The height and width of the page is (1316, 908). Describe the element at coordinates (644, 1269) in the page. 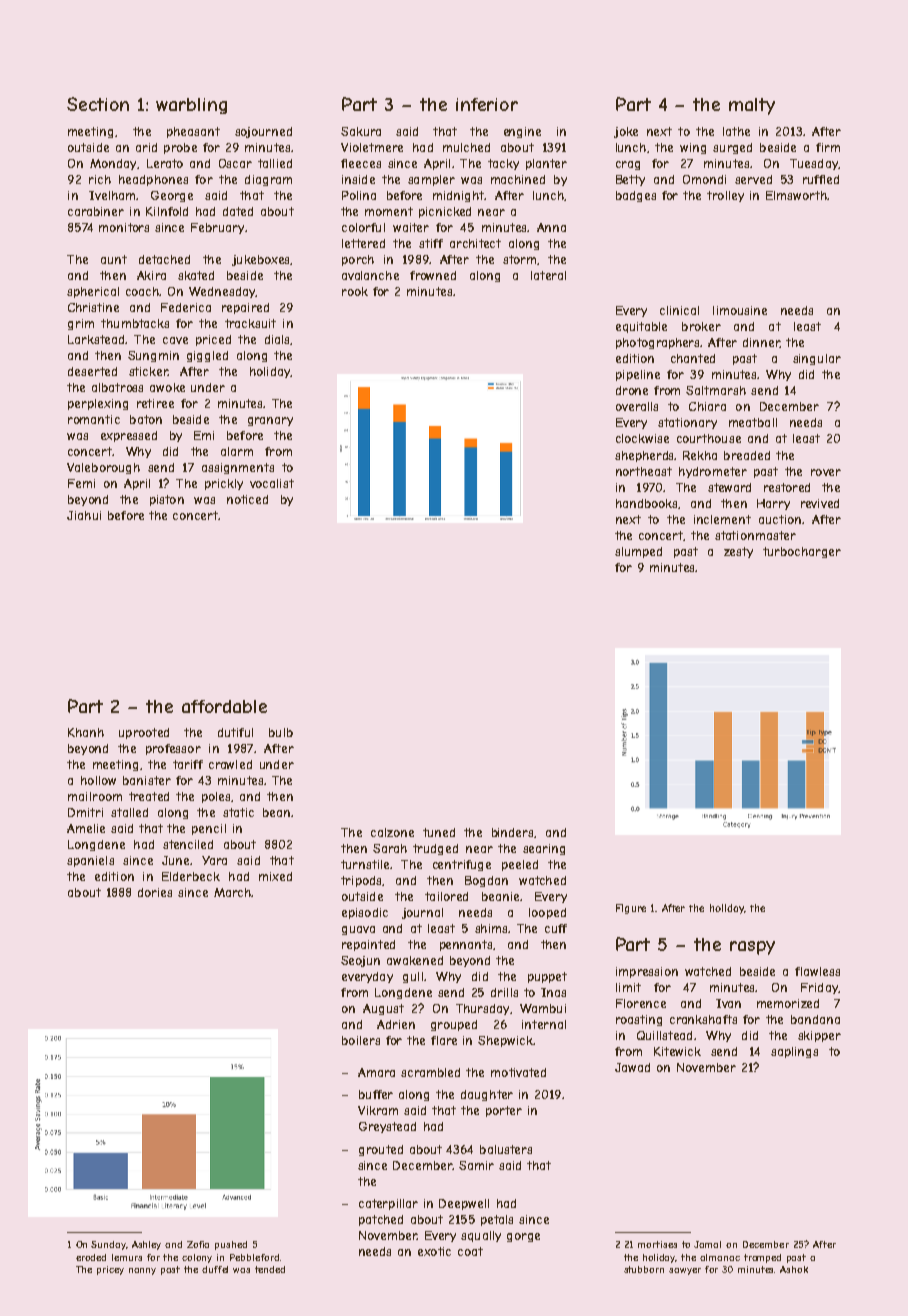

I see `stubborn` at that location.
